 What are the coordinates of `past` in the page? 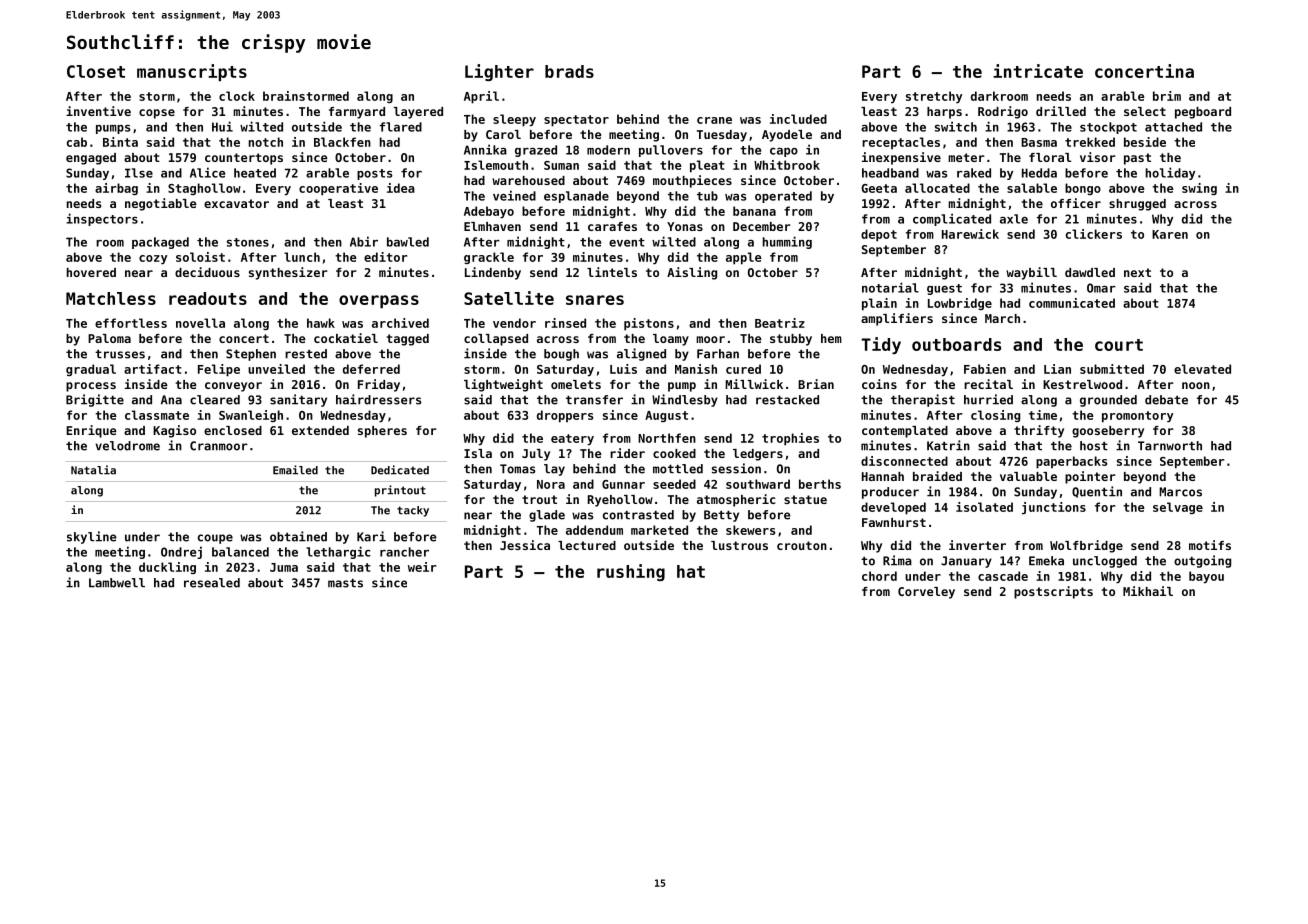 It's located at (1137, 159).
